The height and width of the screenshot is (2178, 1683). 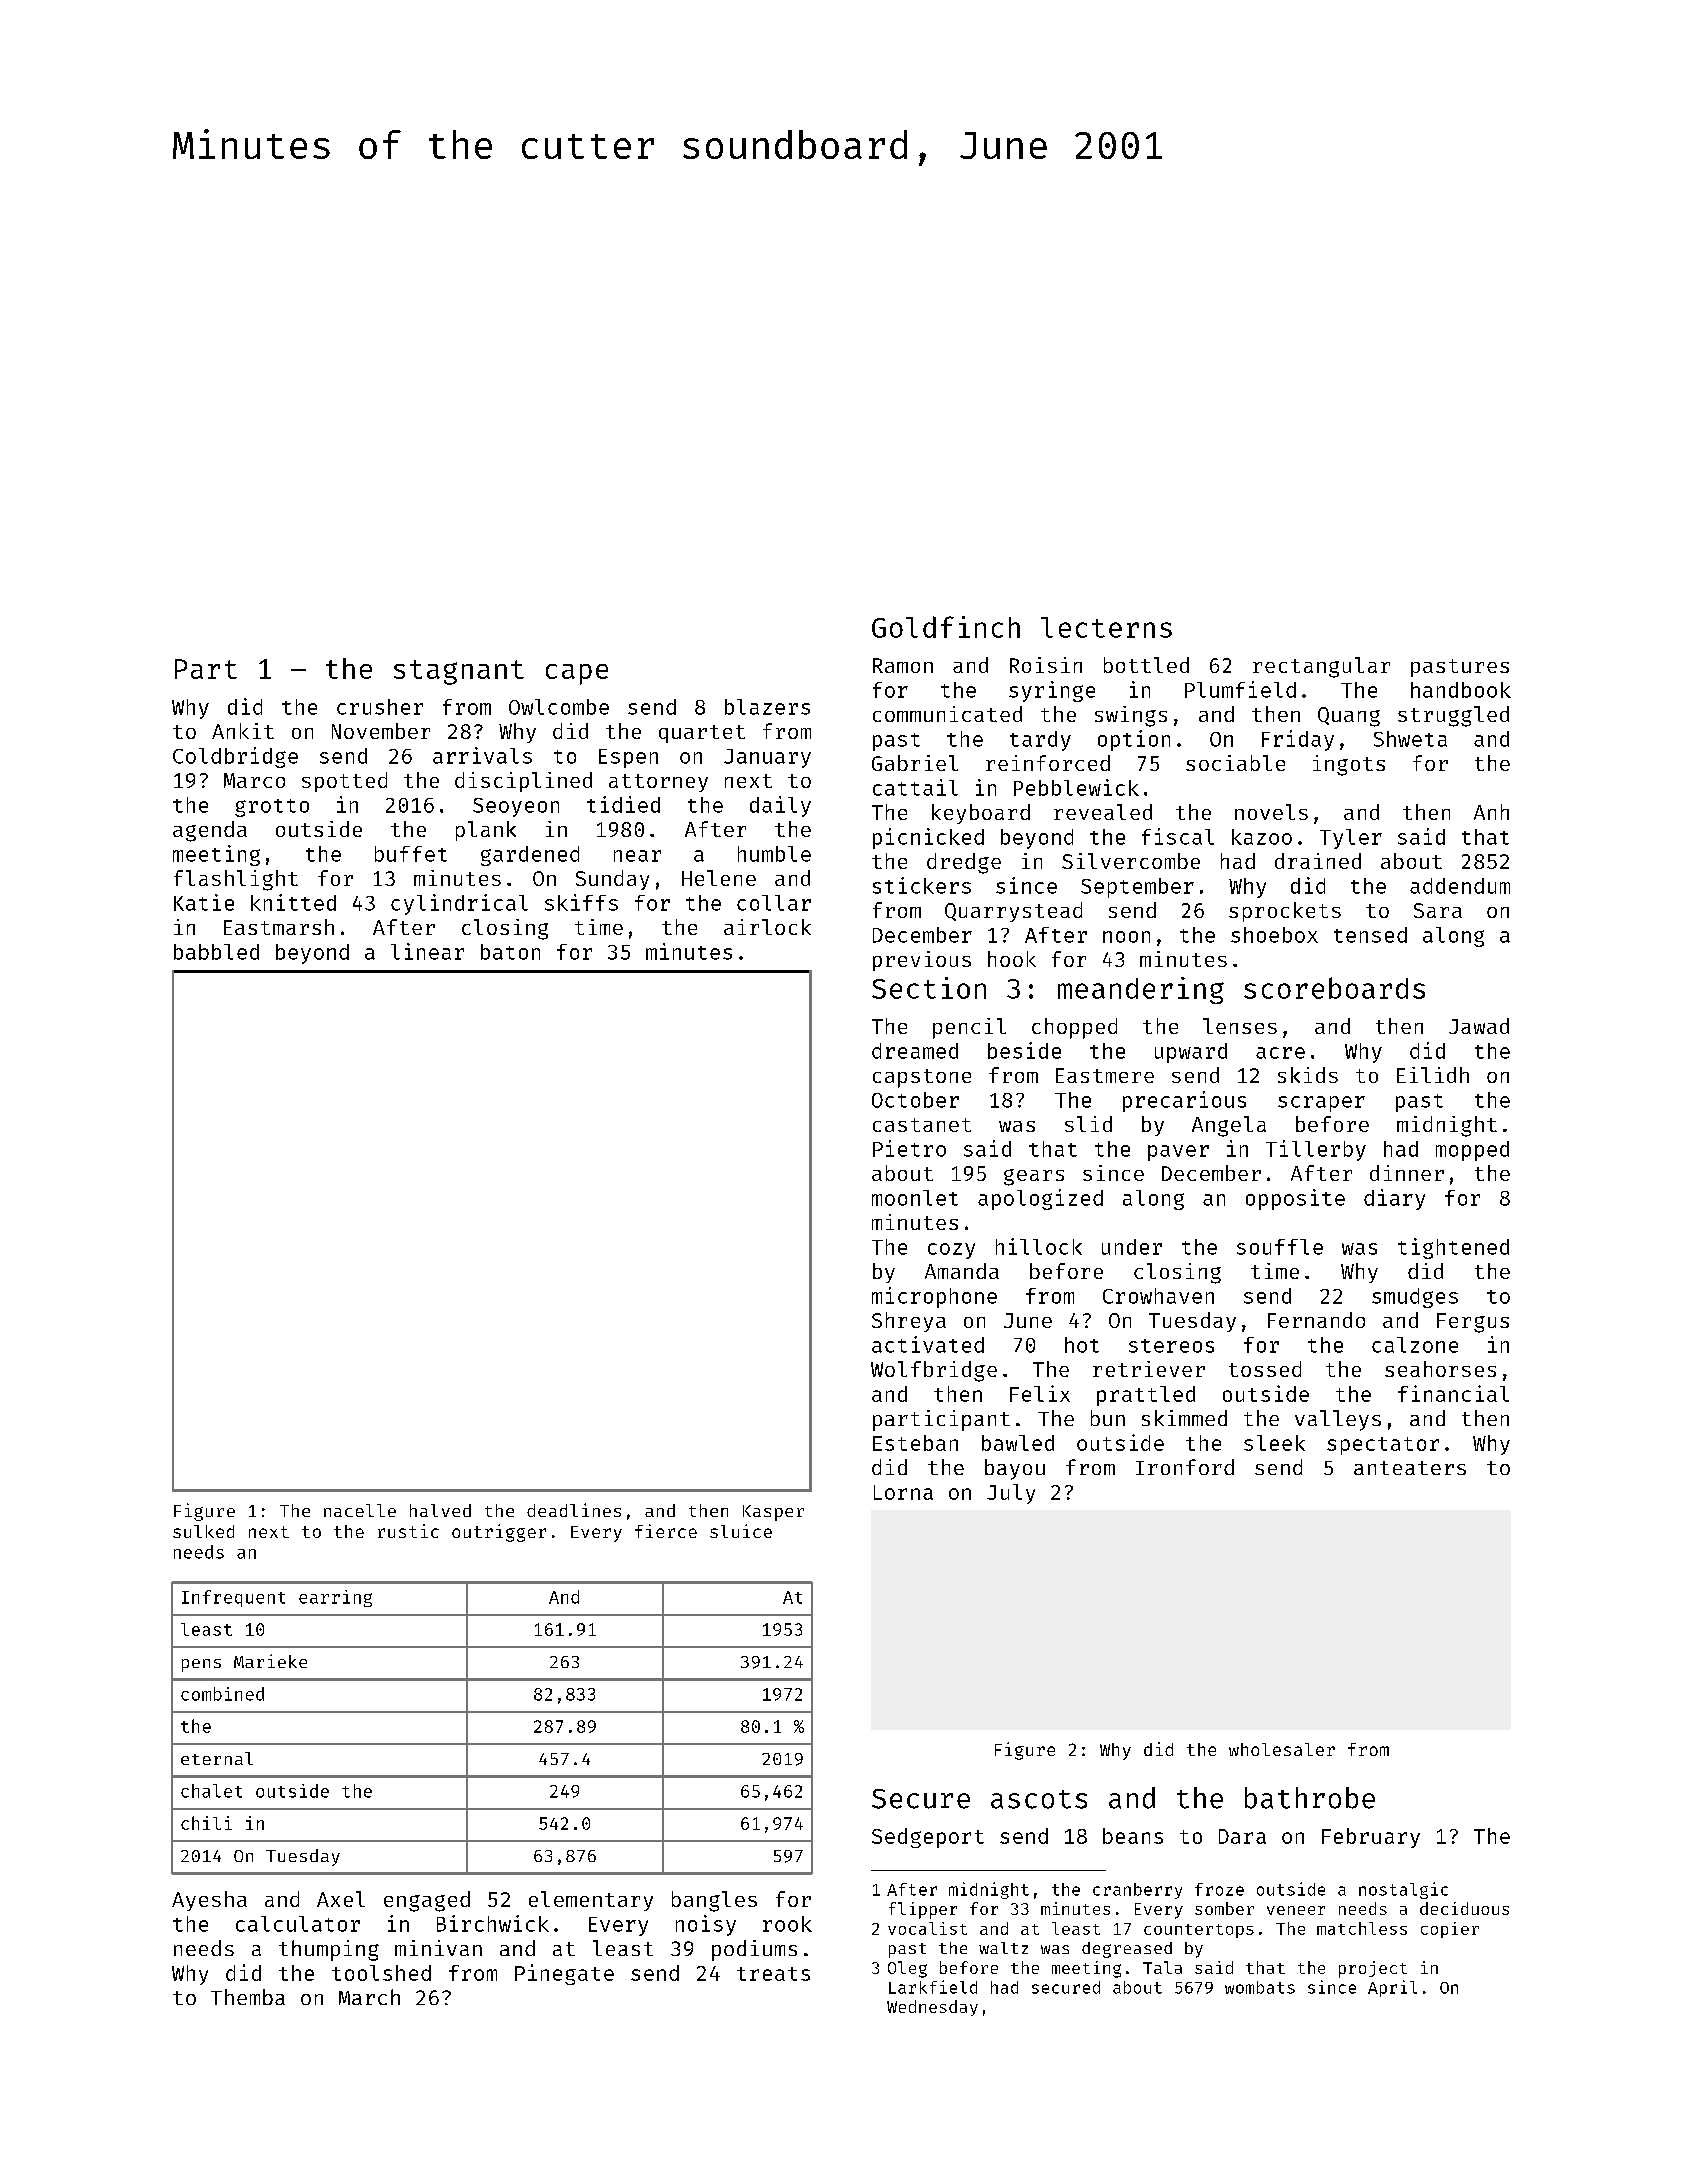 What do you see at coordinates (248, 1997) in the screenshot?
I see `Themba` at bounding box center [248, 1997].
